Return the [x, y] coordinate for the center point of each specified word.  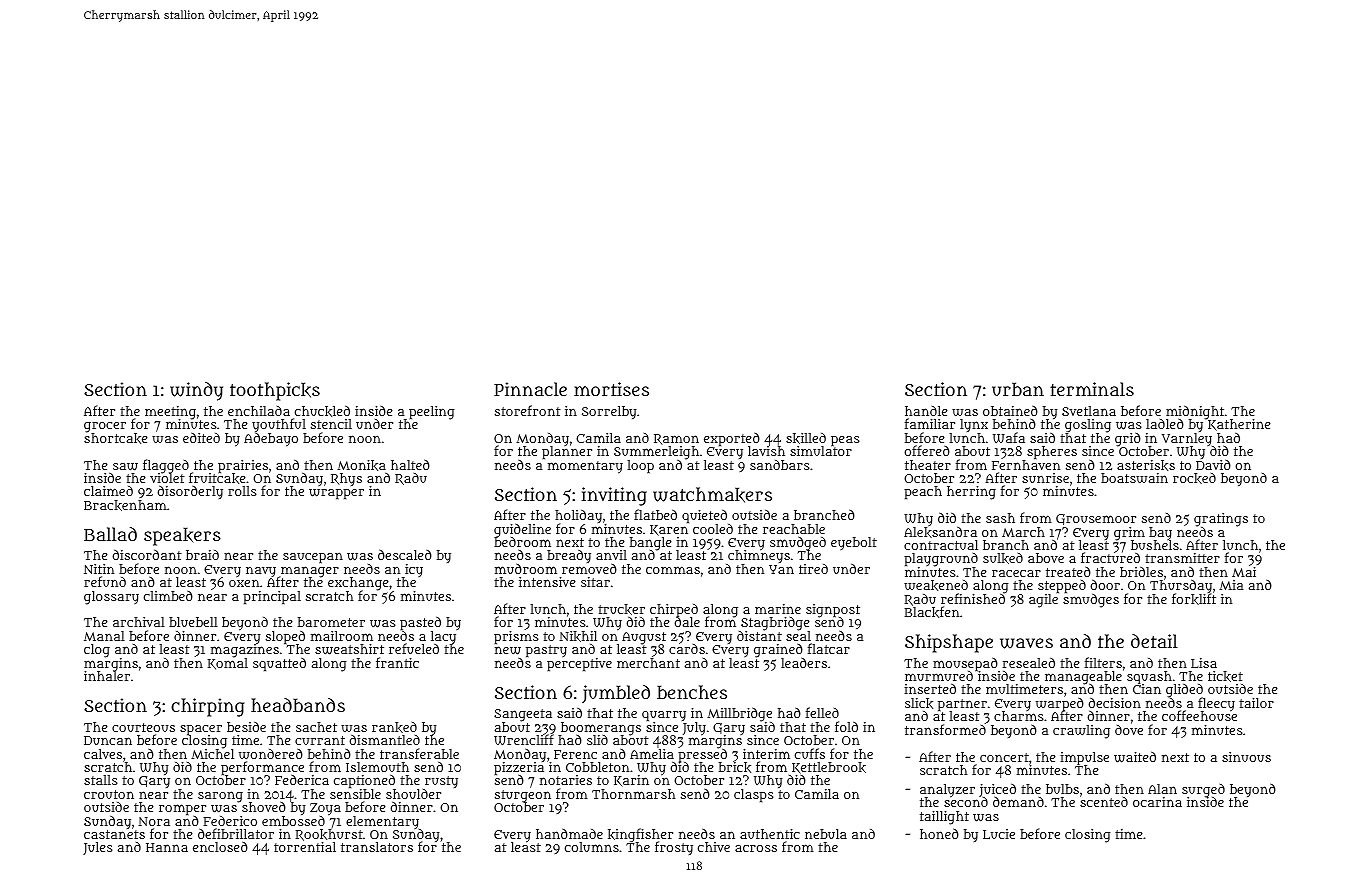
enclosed [220, 847]
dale [687, 622]
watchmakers [712, 495]
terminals [1092, 389]
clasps [754, 796]
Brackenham [125, 505]
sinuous [1246, 757]
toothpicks [275, 391]
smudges [1091, 601]
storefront [528, 410]
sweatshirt [349, 649]
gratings [1221, 520]
